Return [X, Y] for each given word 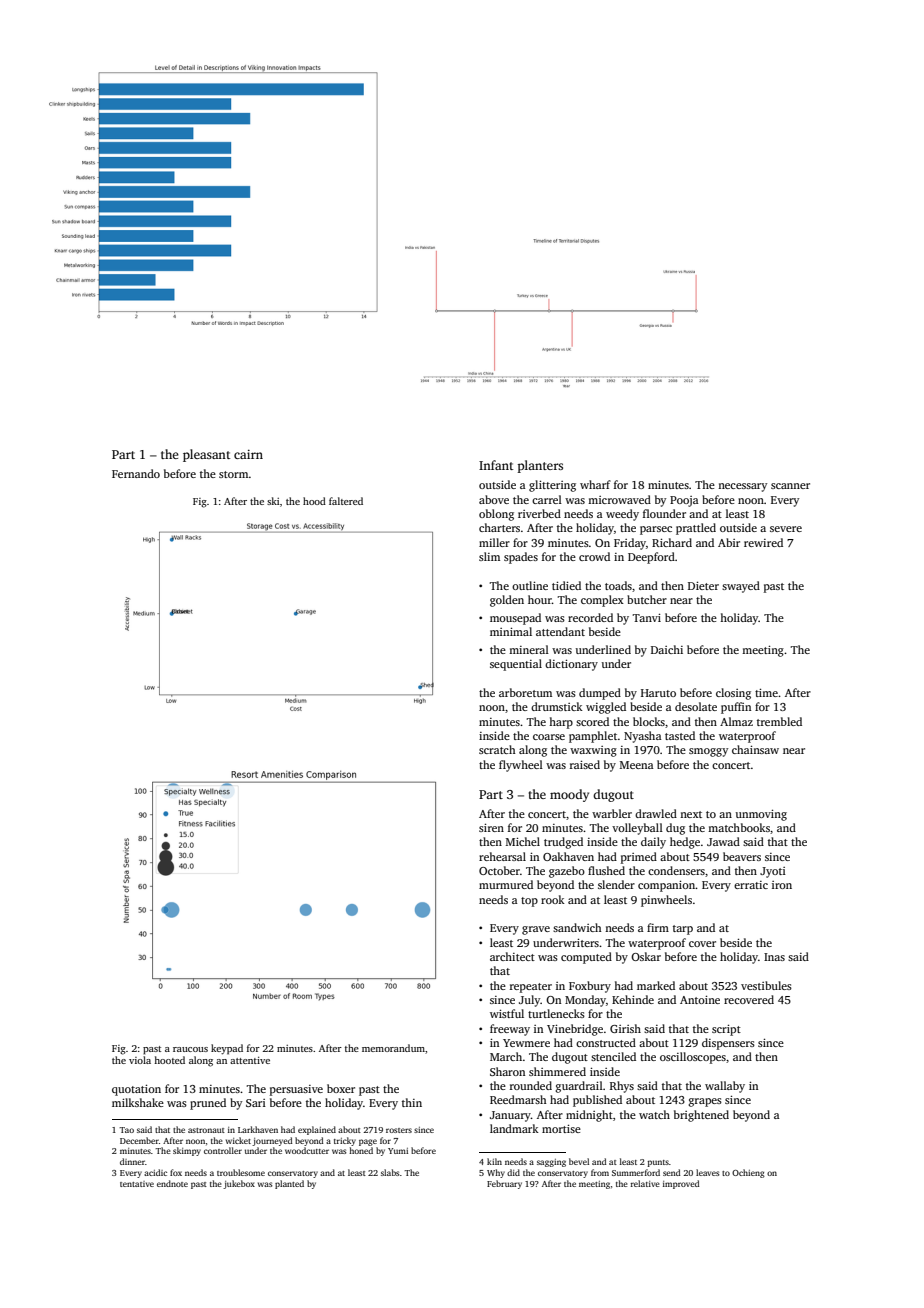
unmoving [761, 815]
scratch [497, 749]
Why [496, 1173]
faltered [346, 501]
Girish [625, 1028]
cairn [248, 454]
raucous [190, 1049]
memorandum [393, 1048]
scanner [790, 486]
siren [491, 827]
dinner [132, 1161]
